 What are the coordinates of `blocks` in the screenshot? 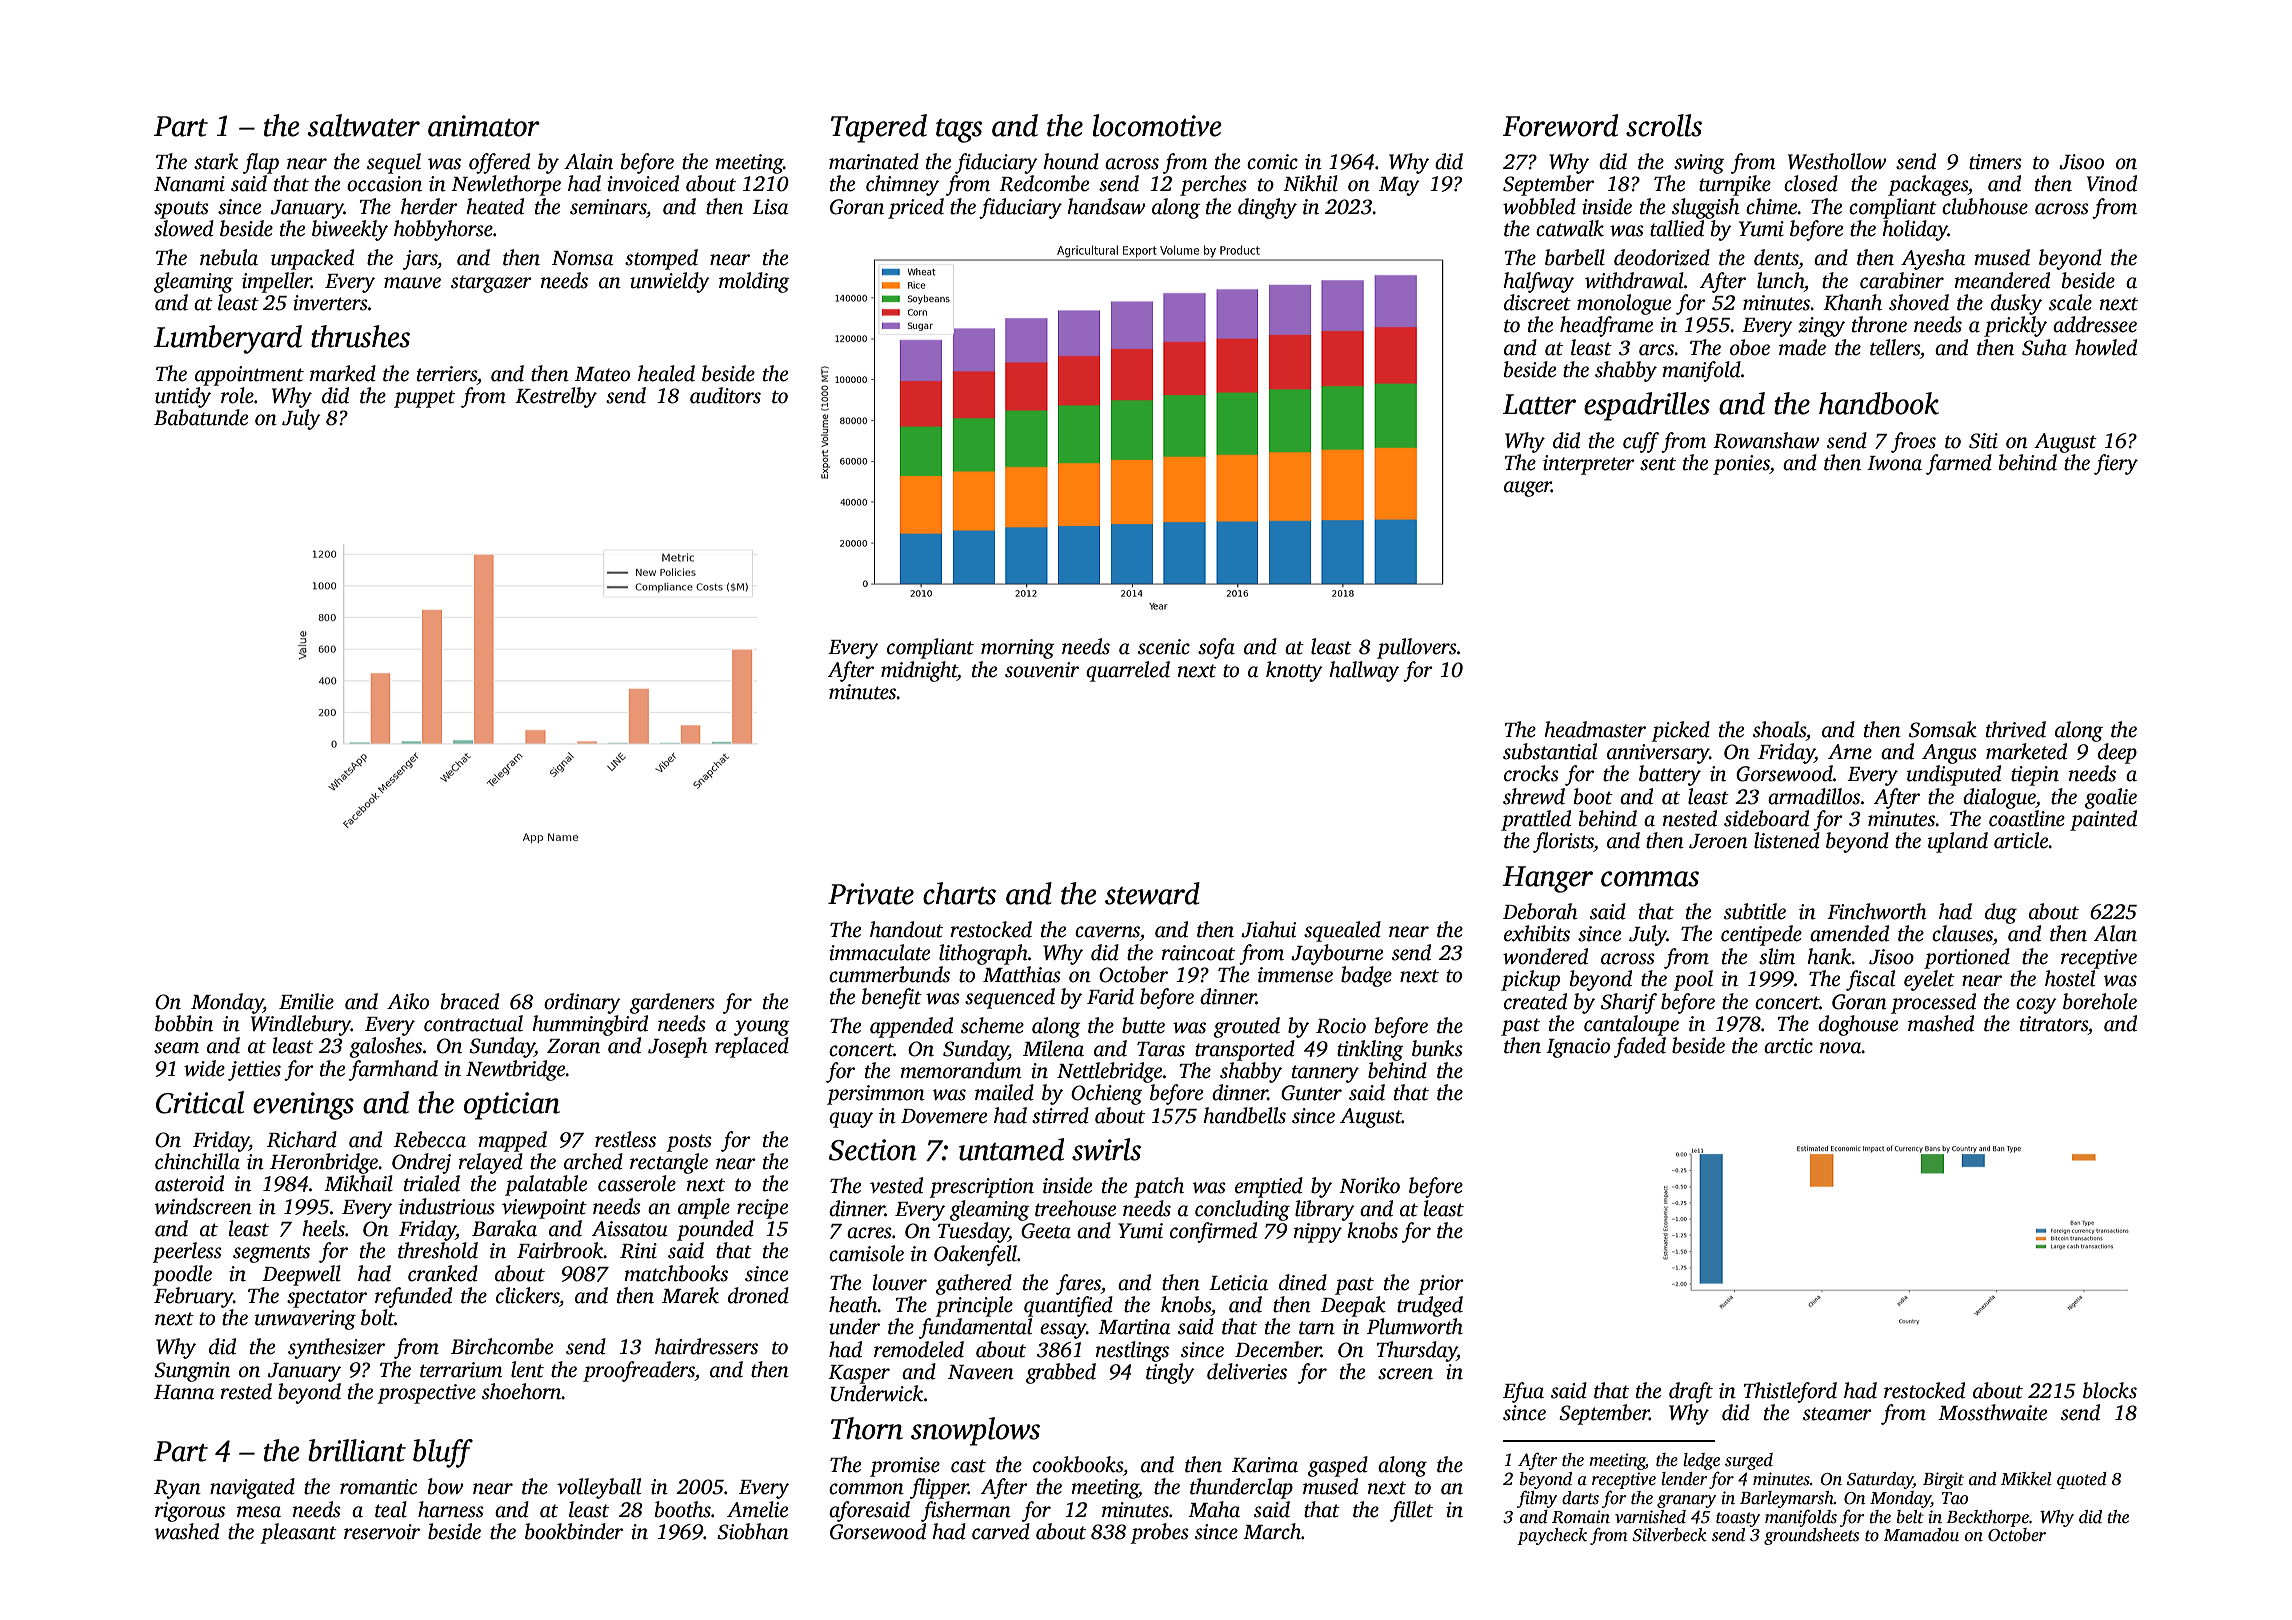 It's located at (2110, 1390).
